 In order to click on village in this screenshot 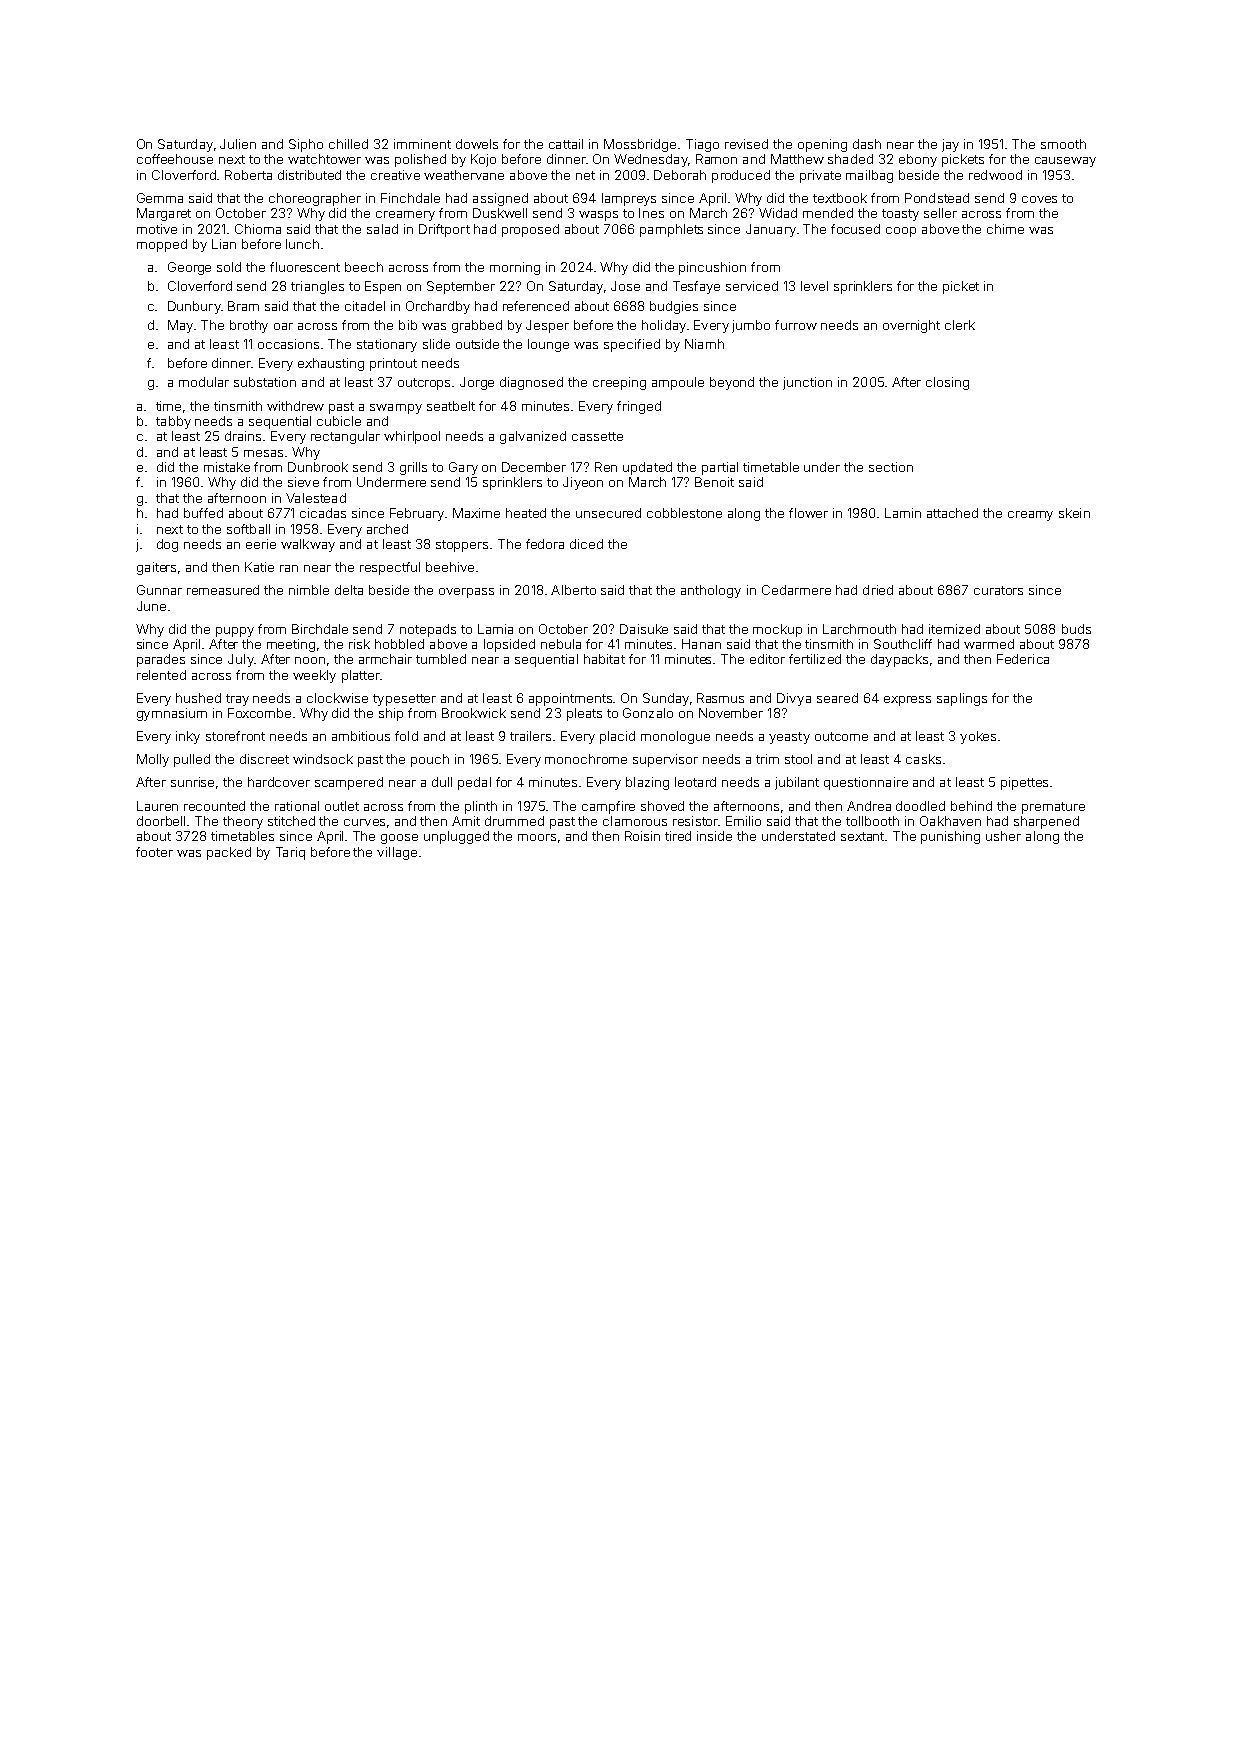, I will do `click(397, 853)`.
